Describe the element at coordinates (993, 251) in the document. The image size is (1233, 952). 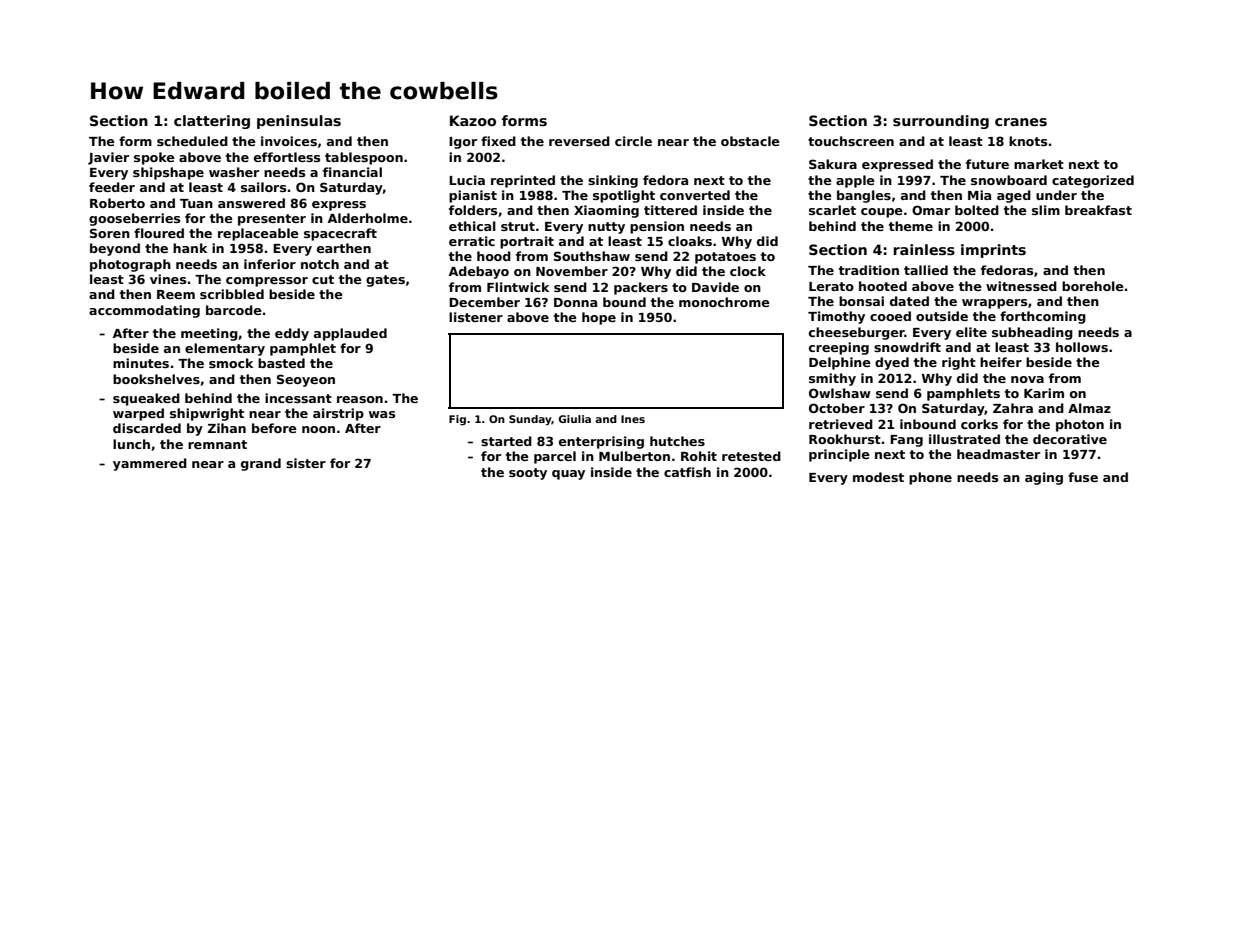
I see `imprints` at that location.
